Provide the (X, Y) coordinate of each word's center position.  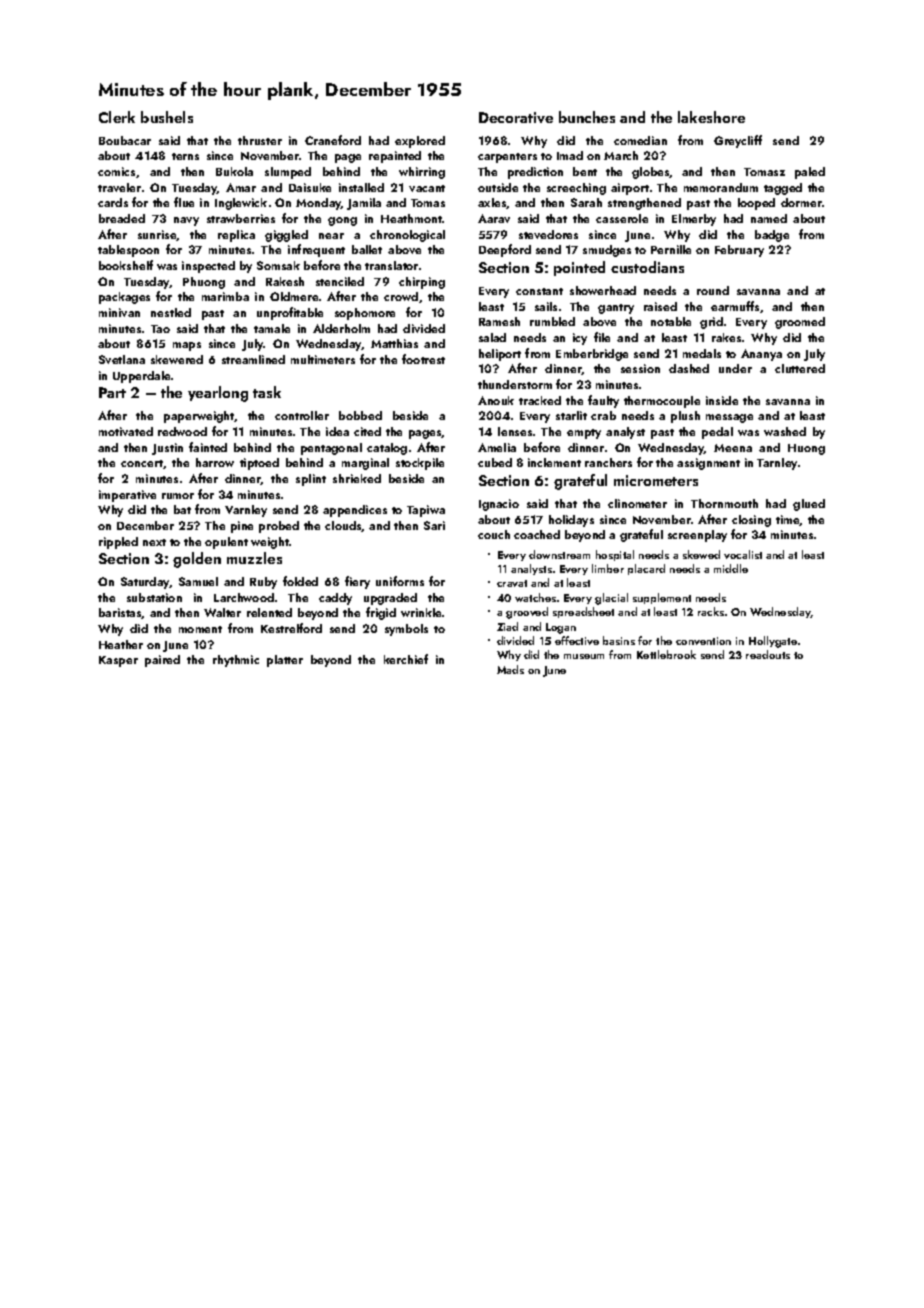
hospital (615, 555)
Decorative (516, 117)
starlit (571, 415)
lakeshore (711, 117)
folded (300, 581)
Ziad (507, 626)
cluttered (800, 368)
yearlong (218, 394)
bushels (167, 117)
